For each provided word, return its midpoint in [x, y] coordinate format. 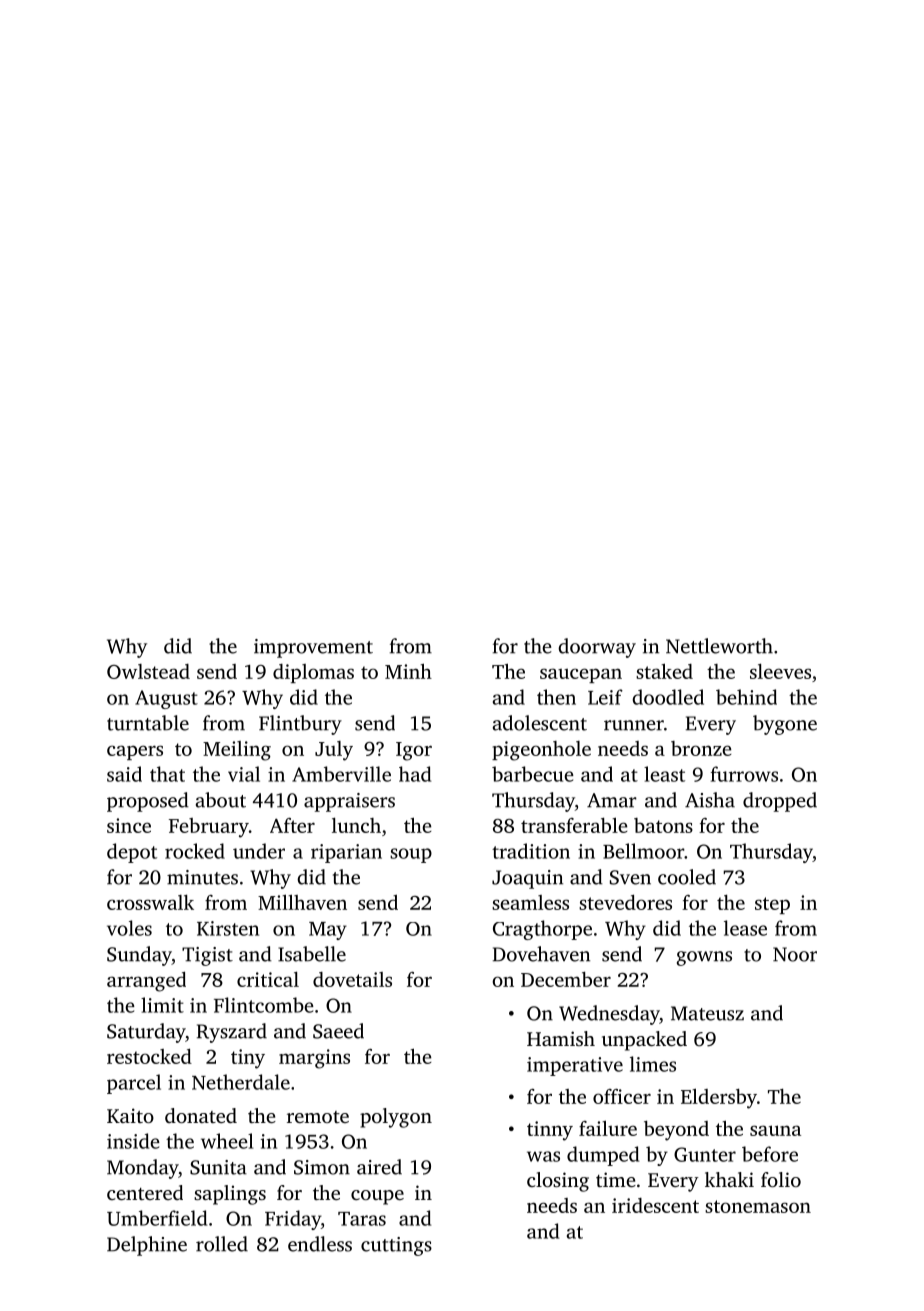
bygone [785, 725]
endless [320, 1244]
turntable [148, 723]
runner [634, 725]
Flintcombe [264, 1005]
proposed [148, 802]
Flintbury [300, 725]
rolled [222, 1244]
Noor [795, 954]
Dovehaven [541, 954]
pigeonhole [541, 751]
